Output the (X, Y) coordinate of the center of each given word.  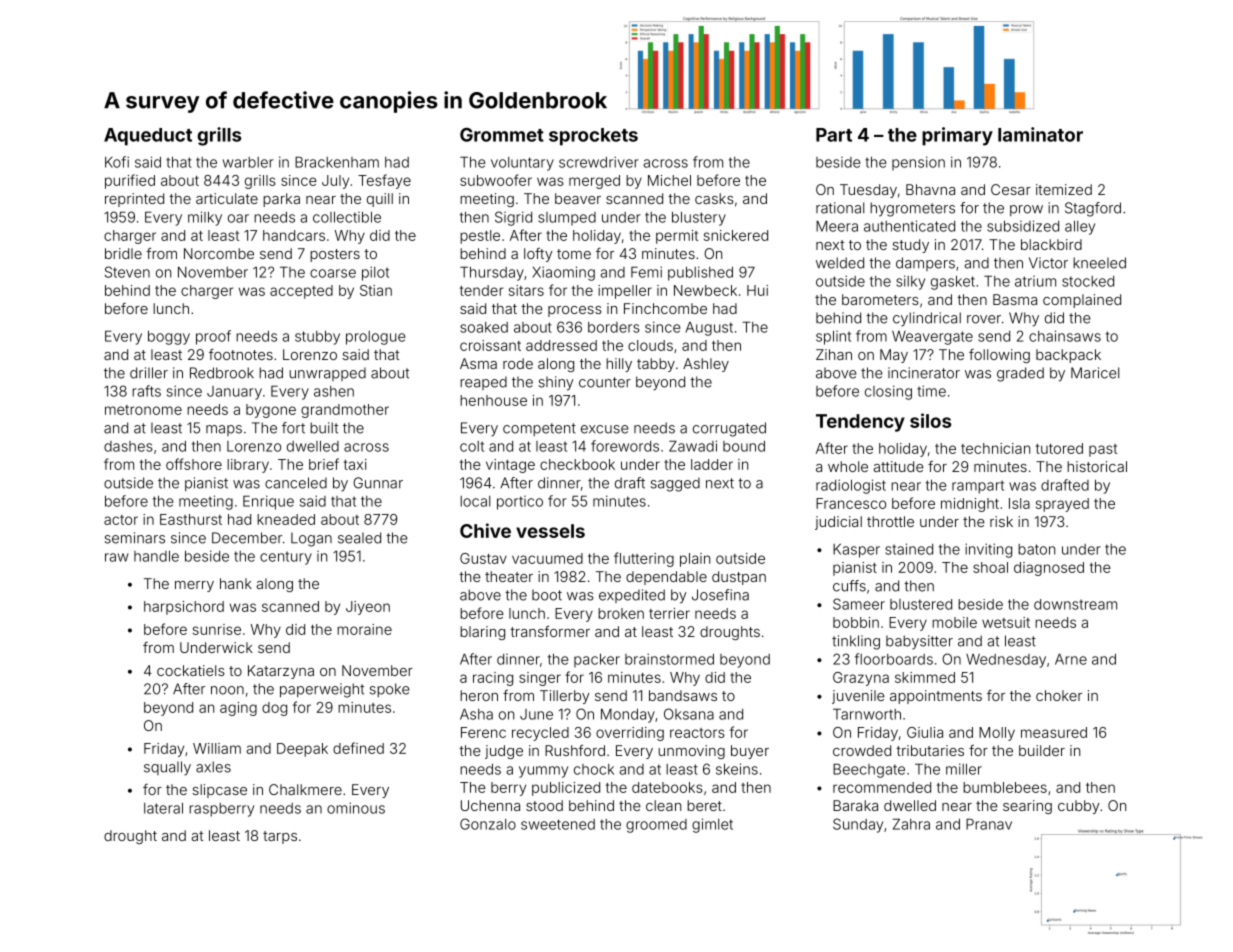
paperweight (322, 690)
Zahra (911, 824)
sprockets (593, 137)
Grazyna (861, 679)
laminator (1040, 134)
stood (544, 805)
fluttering (644, 559)
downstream (1075, 604)
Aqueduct (148, 137)
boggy (169, 338)
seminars (135, 538)
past (1103, 450)
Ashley (706, 365)
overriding (630, 734)
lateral (163, 808)
